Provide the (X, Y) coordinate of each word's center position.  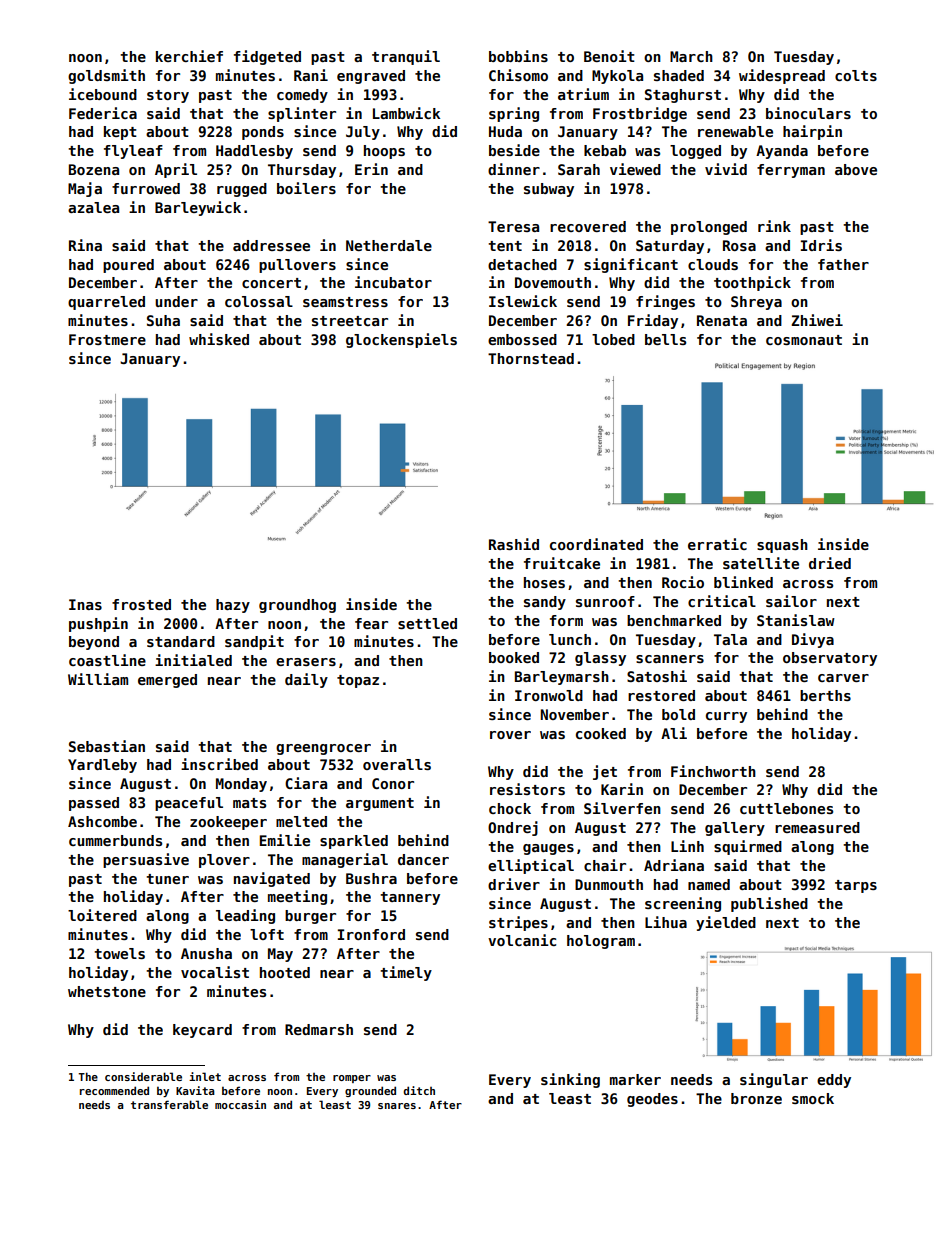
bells (665, 339)
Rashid (514, 544)
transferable (169, 1104)
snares (397, 1106)
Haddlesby (254, 152)
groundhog (297, 606)
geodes (652, 1100)
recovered (588, 226)
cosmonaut (804, 340)
